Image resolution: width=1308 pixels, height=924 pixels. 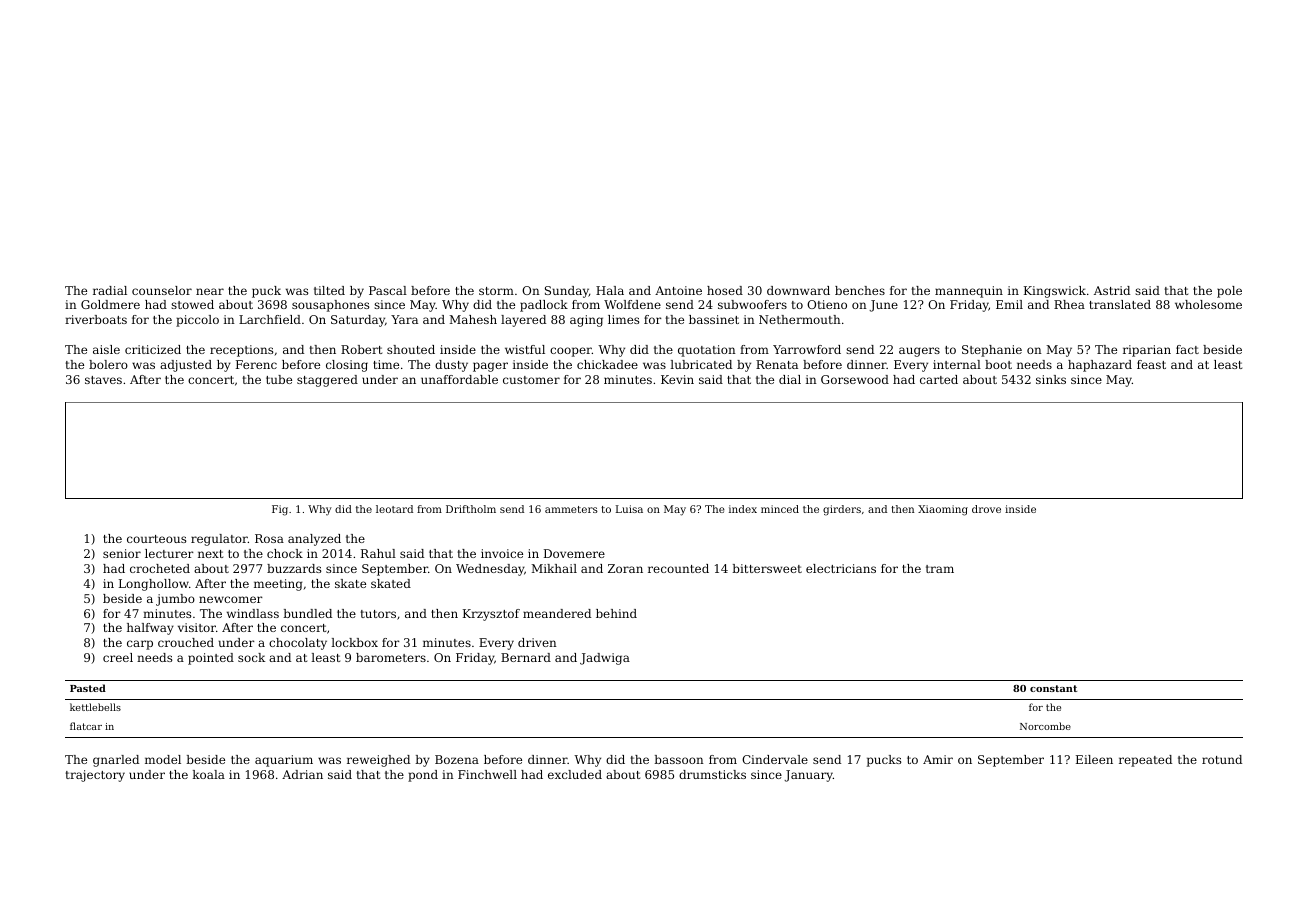 What do you see at coordinates (1051, 379) in the document?
I see `sinks` at bounding box center [1051, 379].
